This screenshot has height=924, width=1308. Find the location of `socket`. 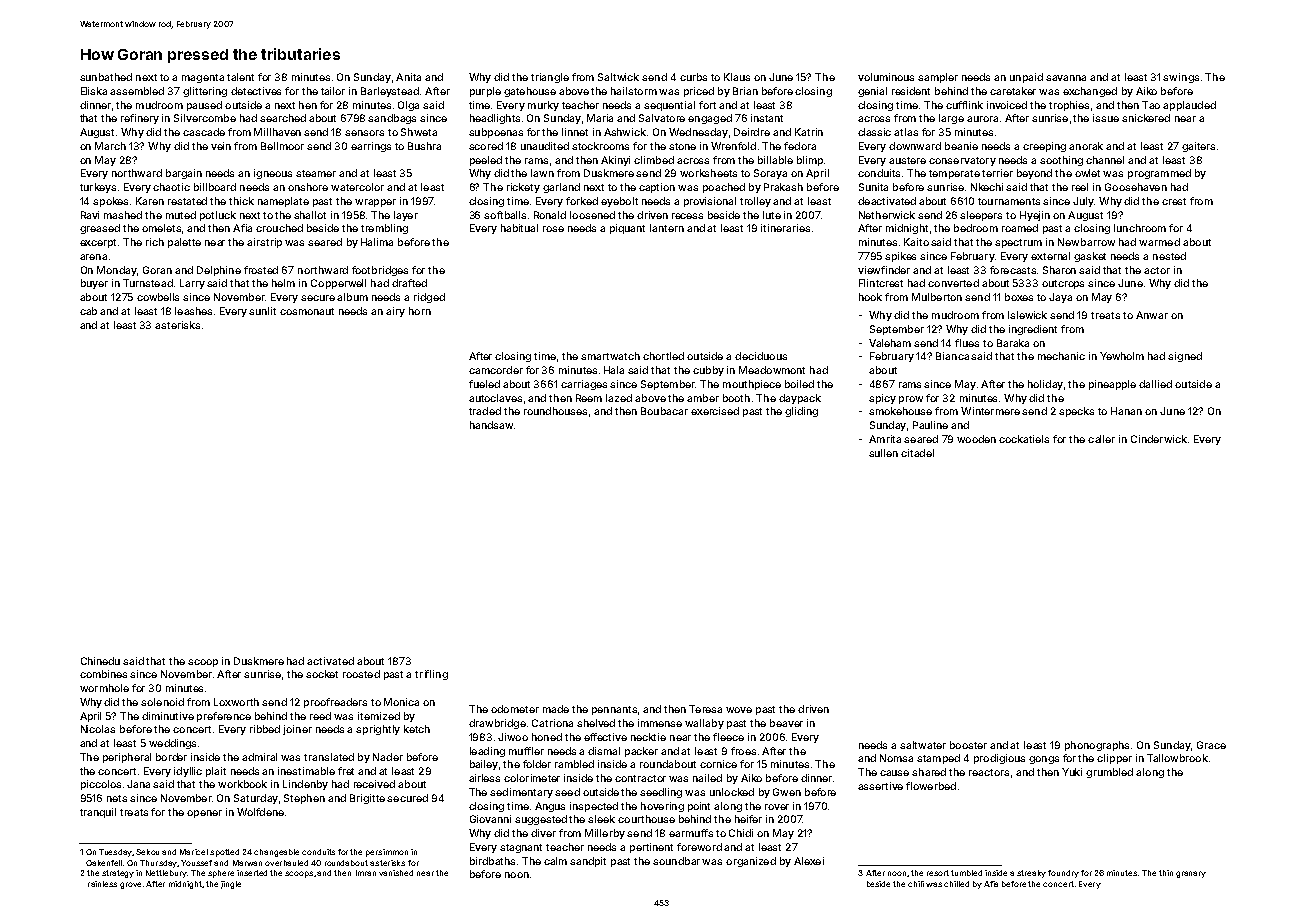

socket is located at coordinates (322, 674).
